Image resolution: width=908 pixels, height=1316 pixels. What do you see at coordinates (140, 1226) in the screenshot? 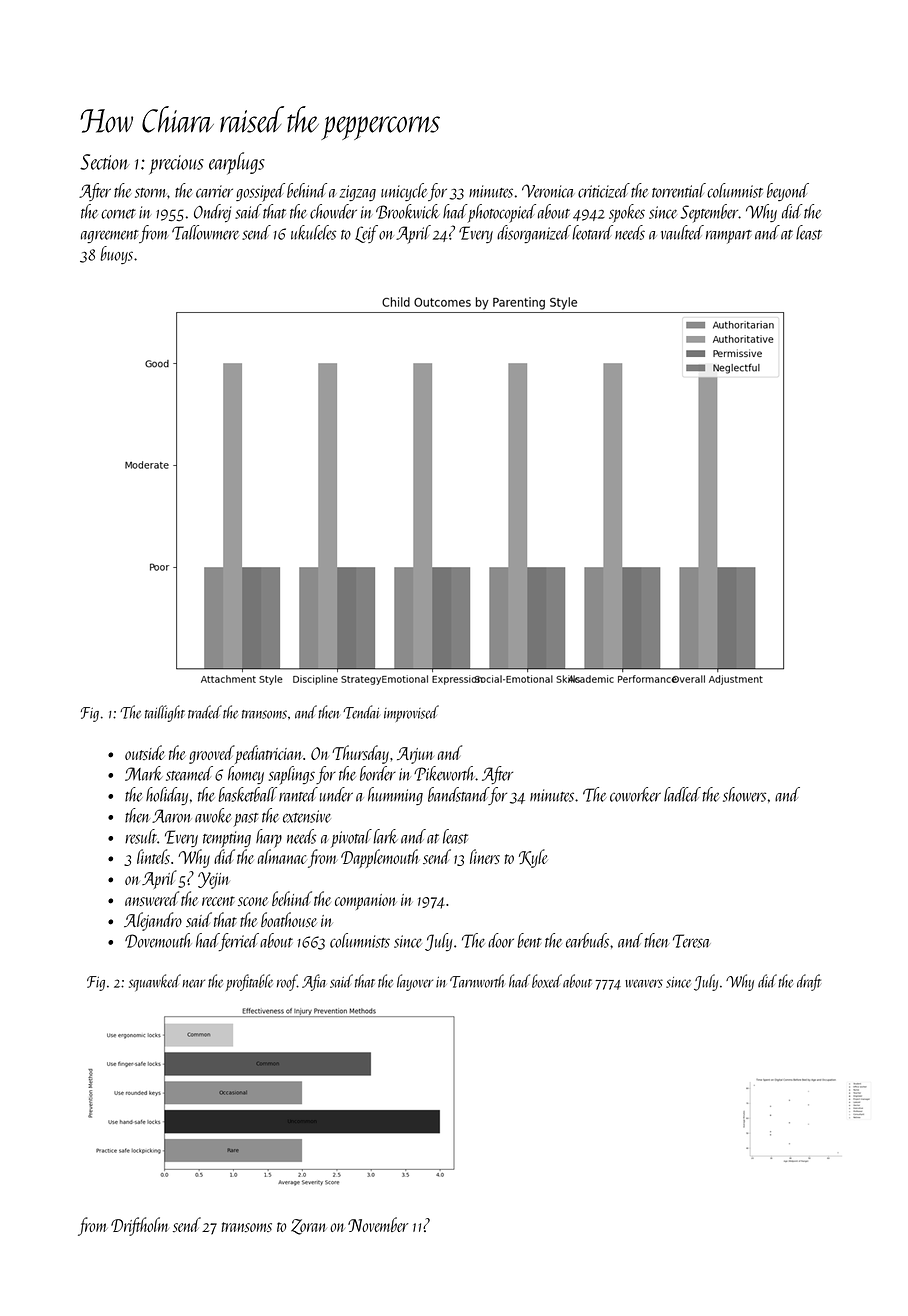
I see `Driftholm` at bounding box center [140, 1226].
